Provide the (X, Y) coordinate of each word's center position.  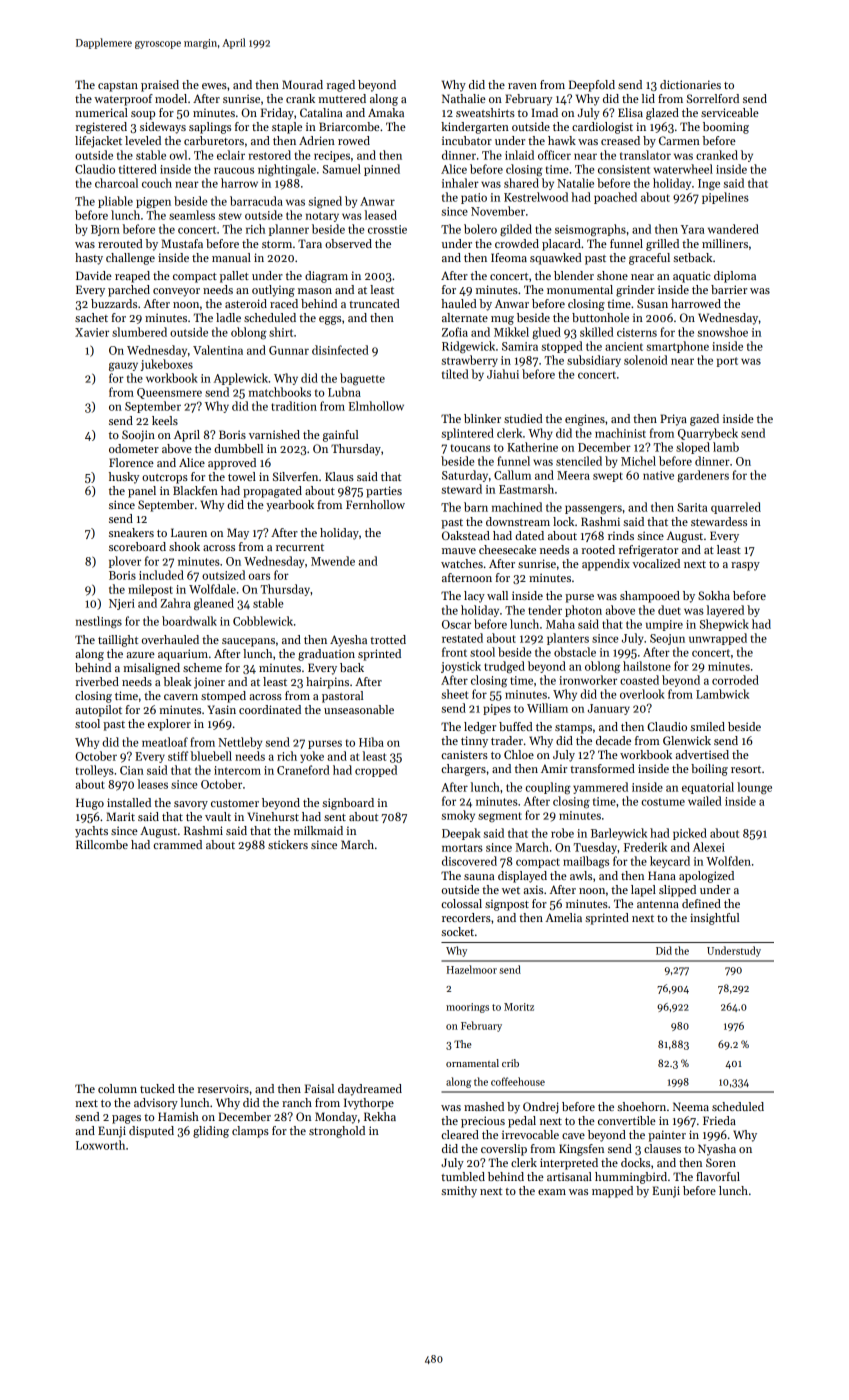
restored (270, 155)
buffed (516, 726)
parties (384, 492)
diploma (735, 277)
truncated (374, 303)
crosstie (387, 229)
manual (231, 257)
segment (500, 817)
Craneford (303, 770)
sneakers (131, 532)
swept (608, 477)
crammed (177, 844)
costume (663, 802)
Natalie (575, 183)
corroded (735, 680)
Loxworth (100, 1145)
